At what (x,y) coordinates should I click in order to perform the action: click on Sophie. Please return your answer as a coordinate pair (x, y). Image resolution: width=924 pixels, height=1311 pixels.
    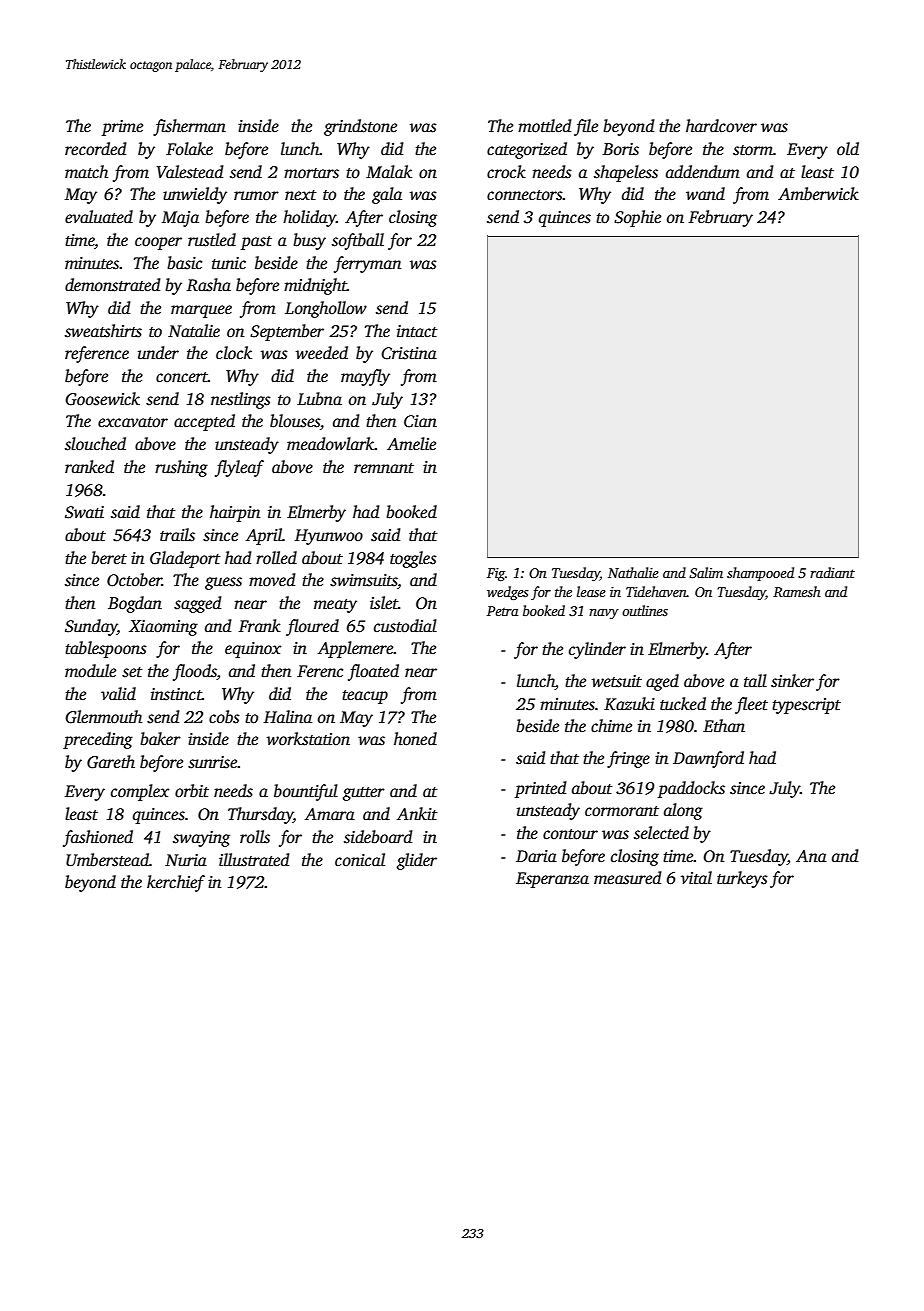
    Looking at the image, I should click on (637, 218).
